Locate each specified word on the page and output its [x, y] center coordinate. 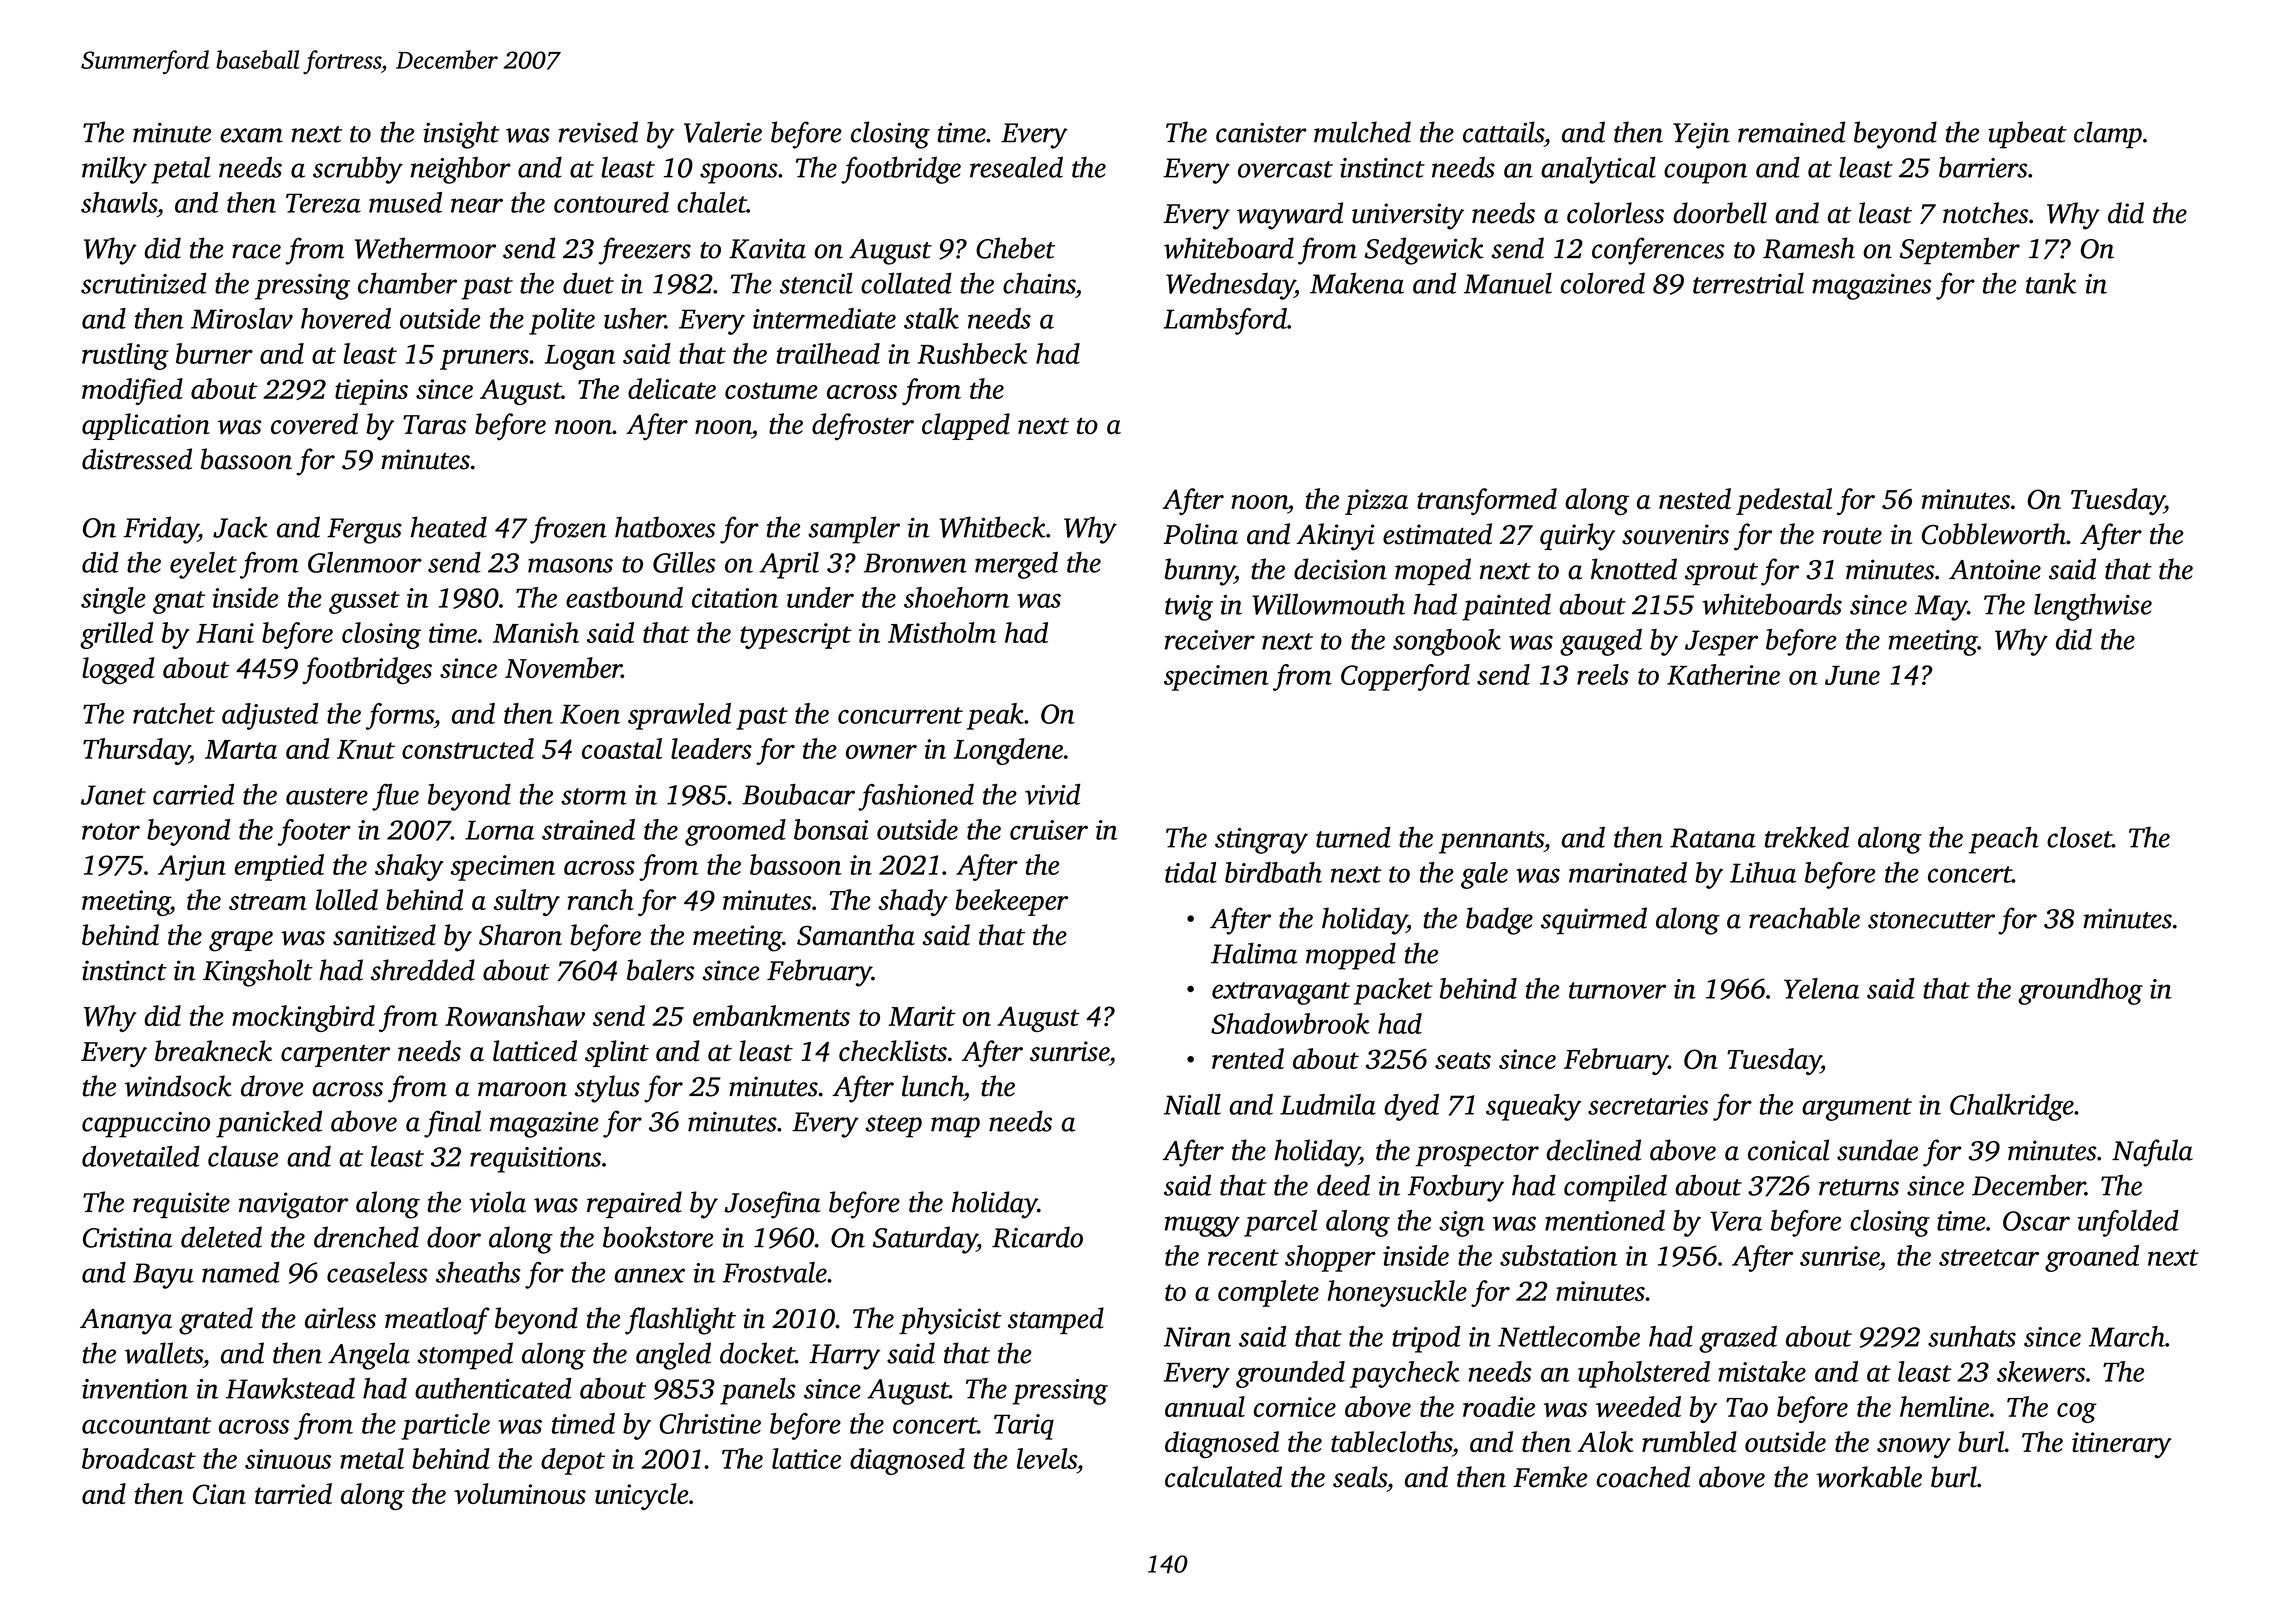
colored [1603, 283]
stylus [607, 1089]
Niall [1192, 1104]
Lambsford [1225, 321]
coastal [622, 748]
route [1852, 536]
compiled [1615, 1188]
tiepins [371, 392]
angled [673, 1356]
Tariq [1024, 1427]
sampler [854, 530]
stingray [1261, 841]
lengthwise [2093, 607]
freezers [645, 251]
